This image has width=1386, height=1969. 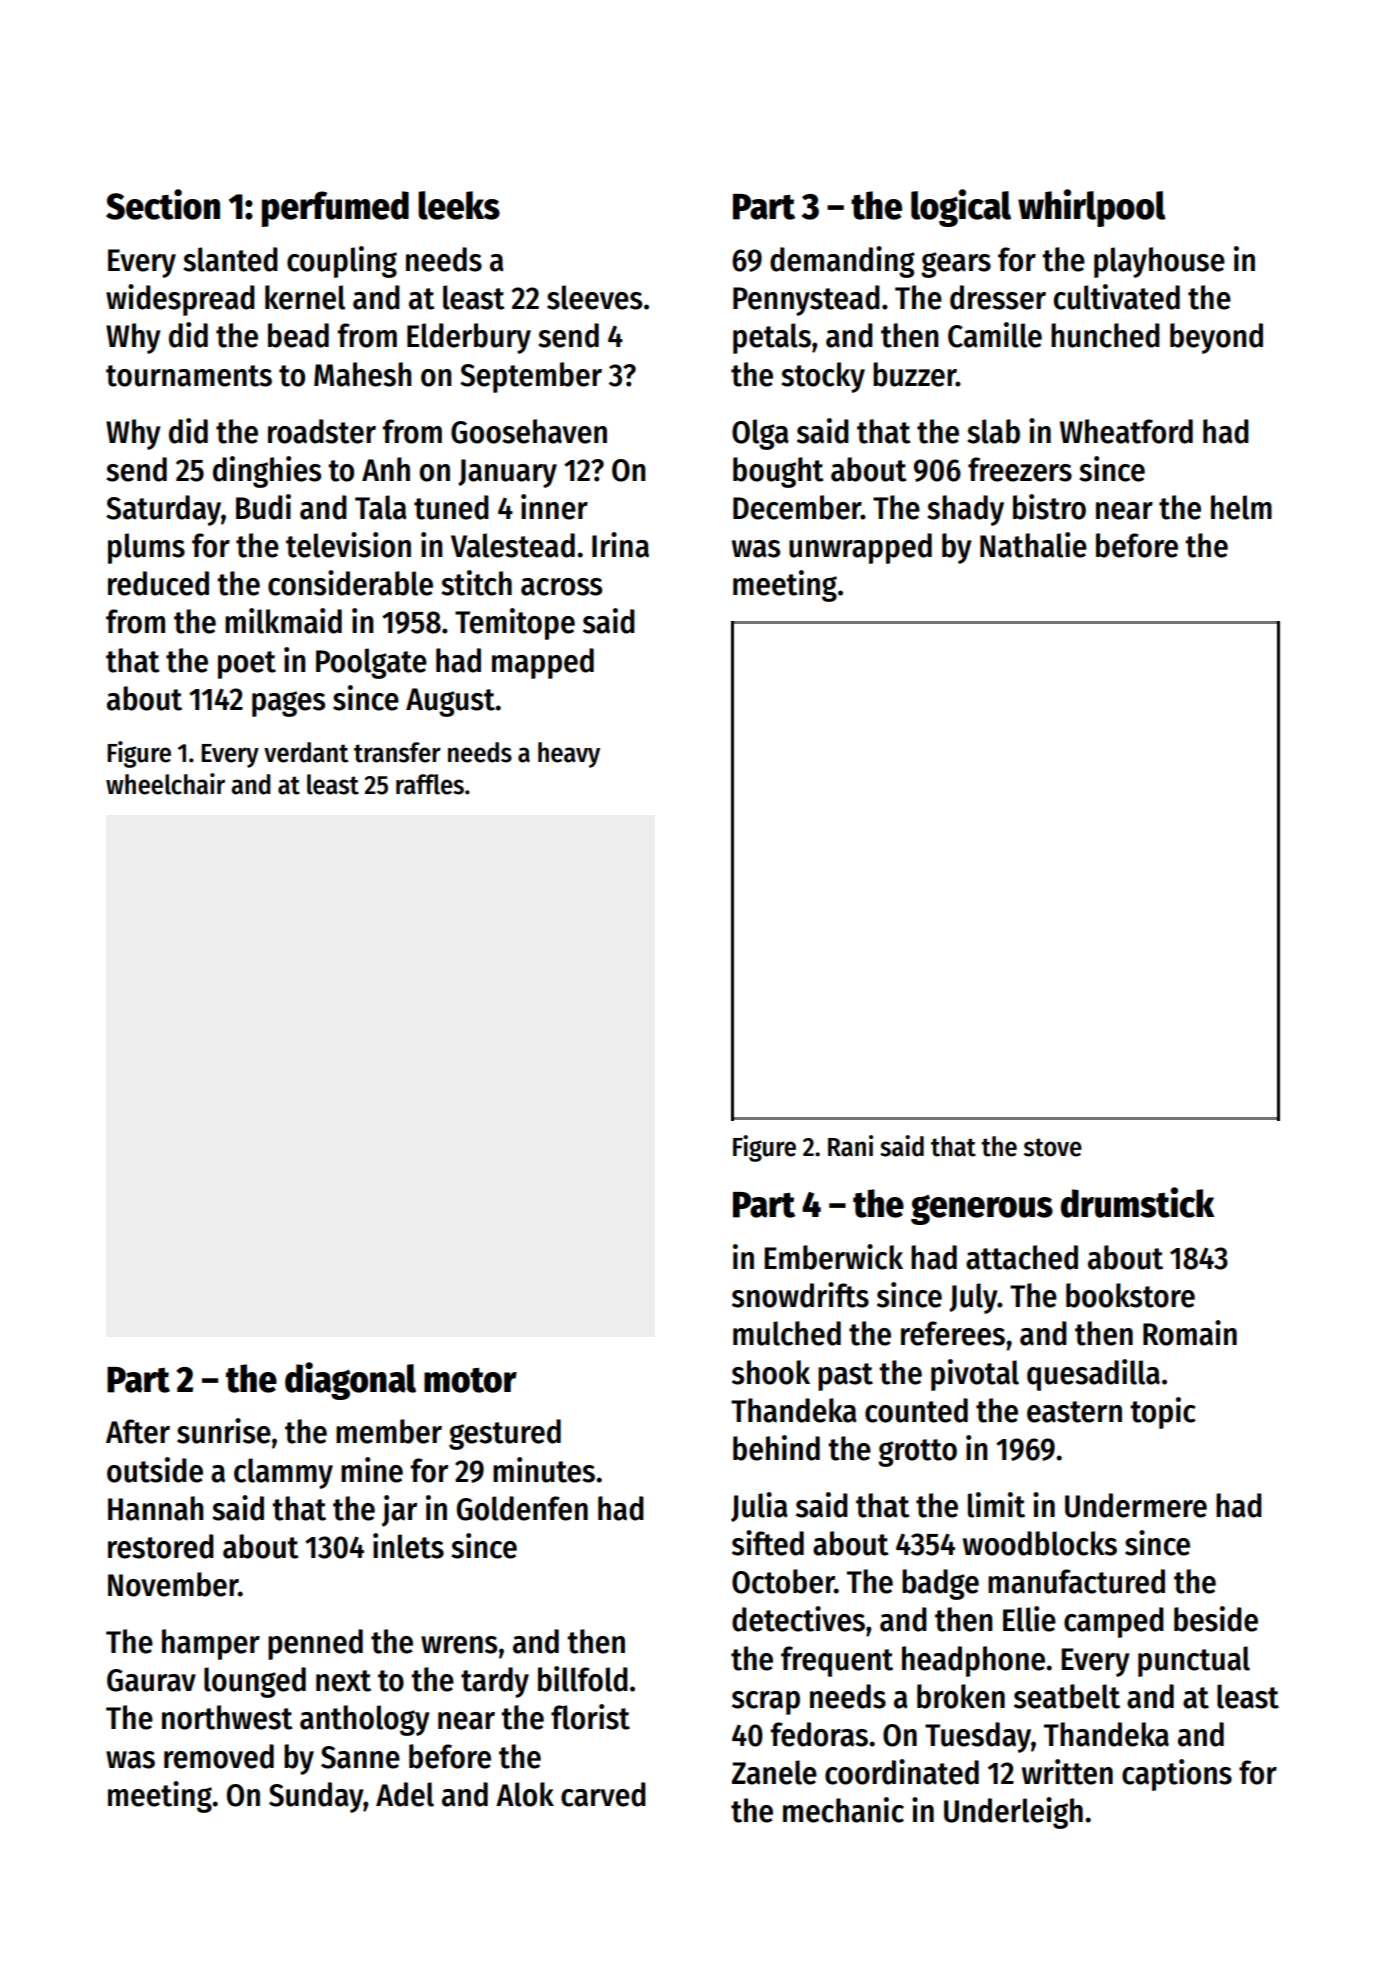 I want to click on playhouse, so click(x=1159, y=262).
